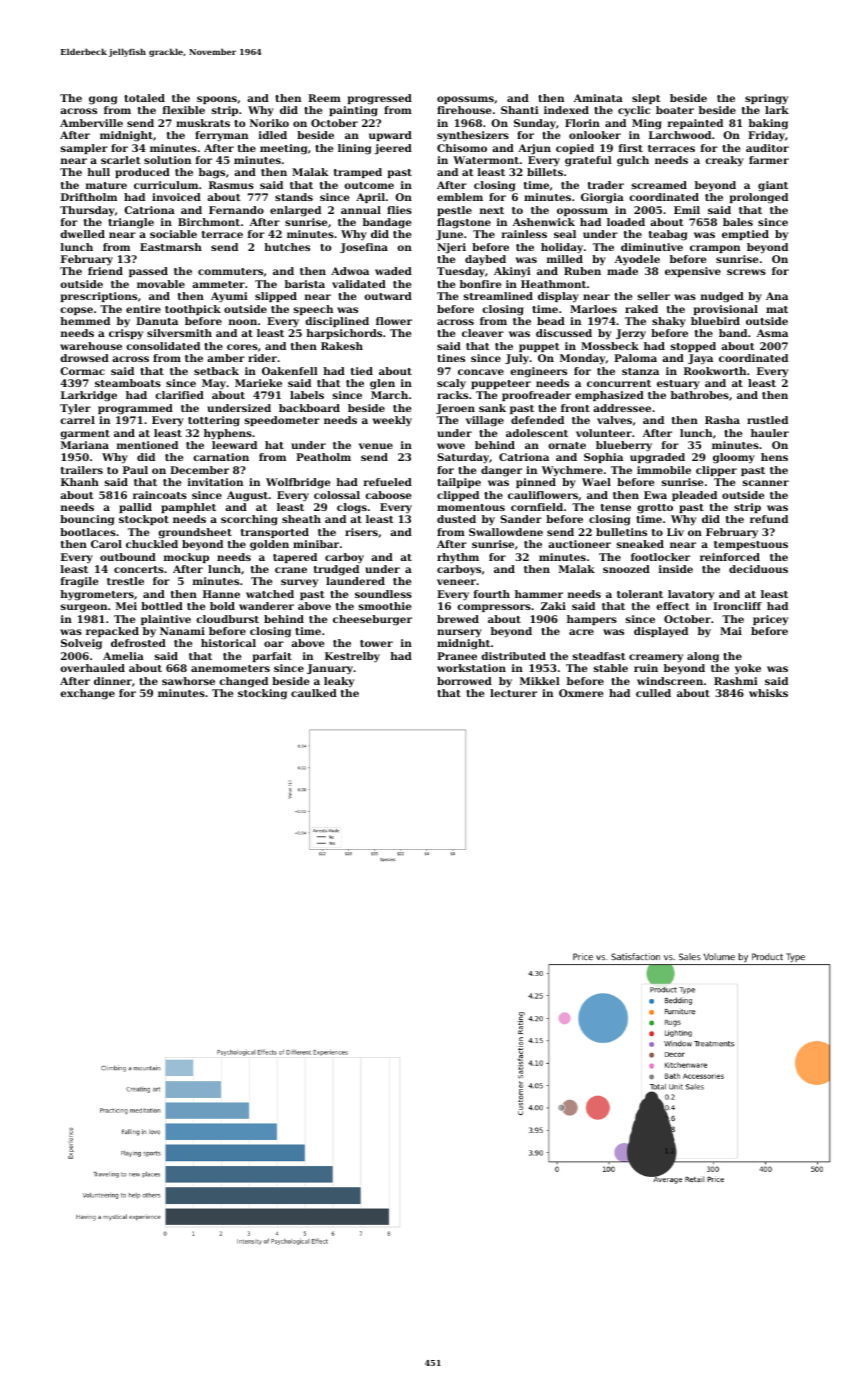  What do you see at coordinates (305, 284) in the image?
I see `barista` at bounding box center [305, 284].
